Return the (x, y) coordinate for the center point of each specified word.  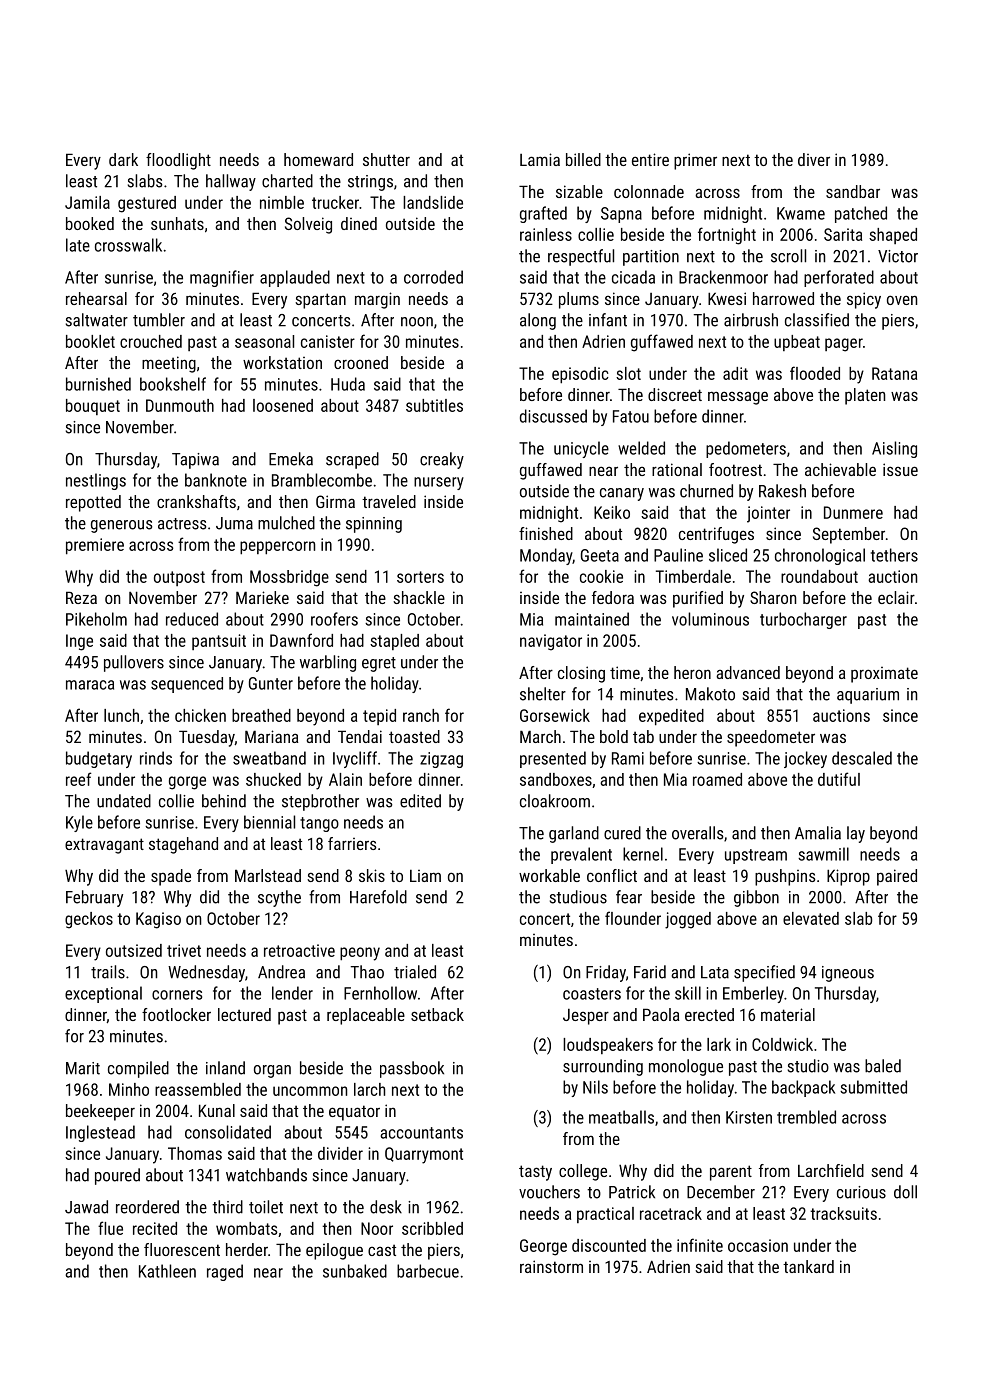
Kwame (801, 213)
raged (225, 1272)
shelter (543, 694)
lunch (121, 715)
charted (287, 181)
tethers (894, 555)
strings (370, 183)
